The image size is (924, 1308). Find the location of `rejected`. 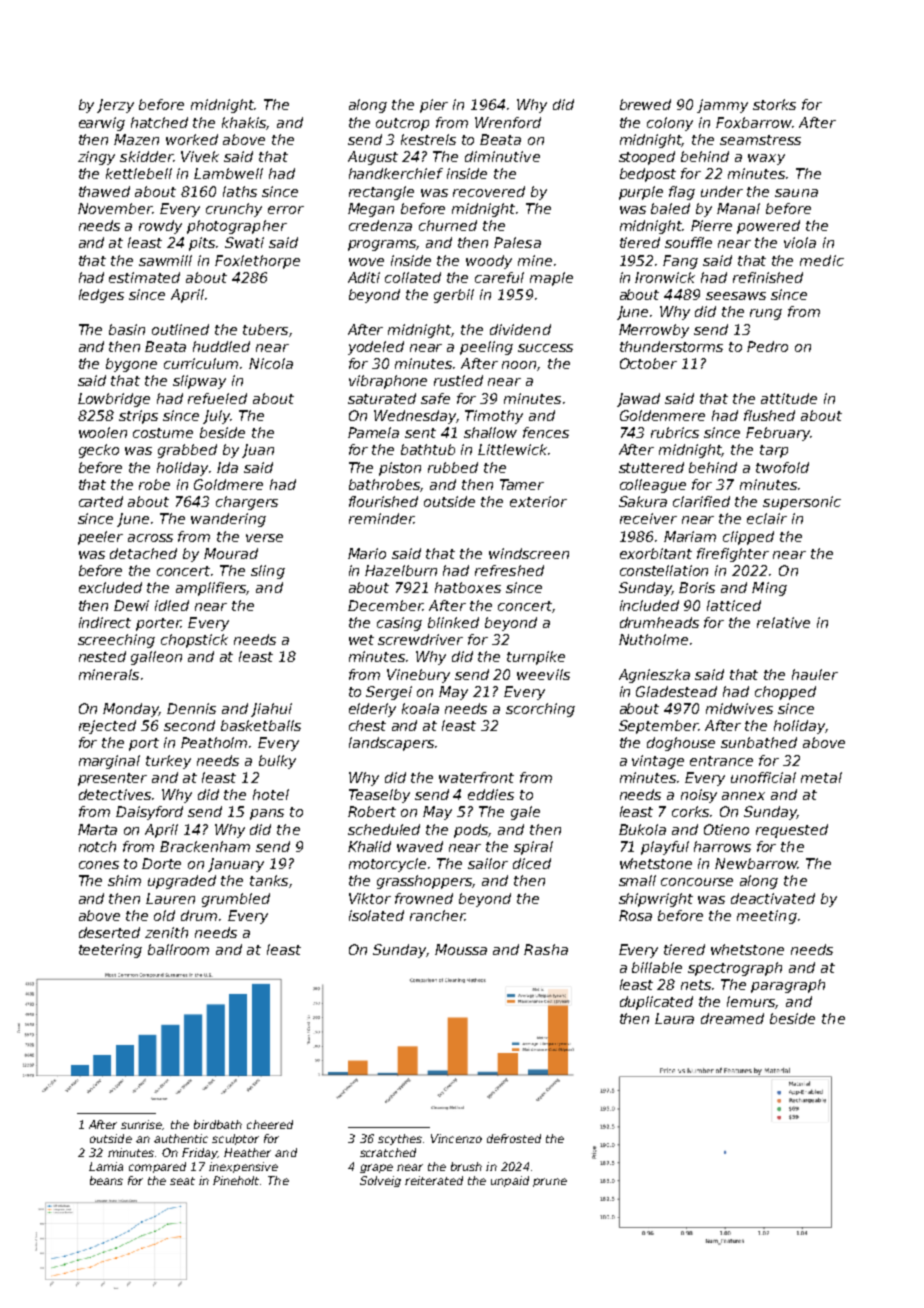

rejected is located at coordinates (107, 727).
